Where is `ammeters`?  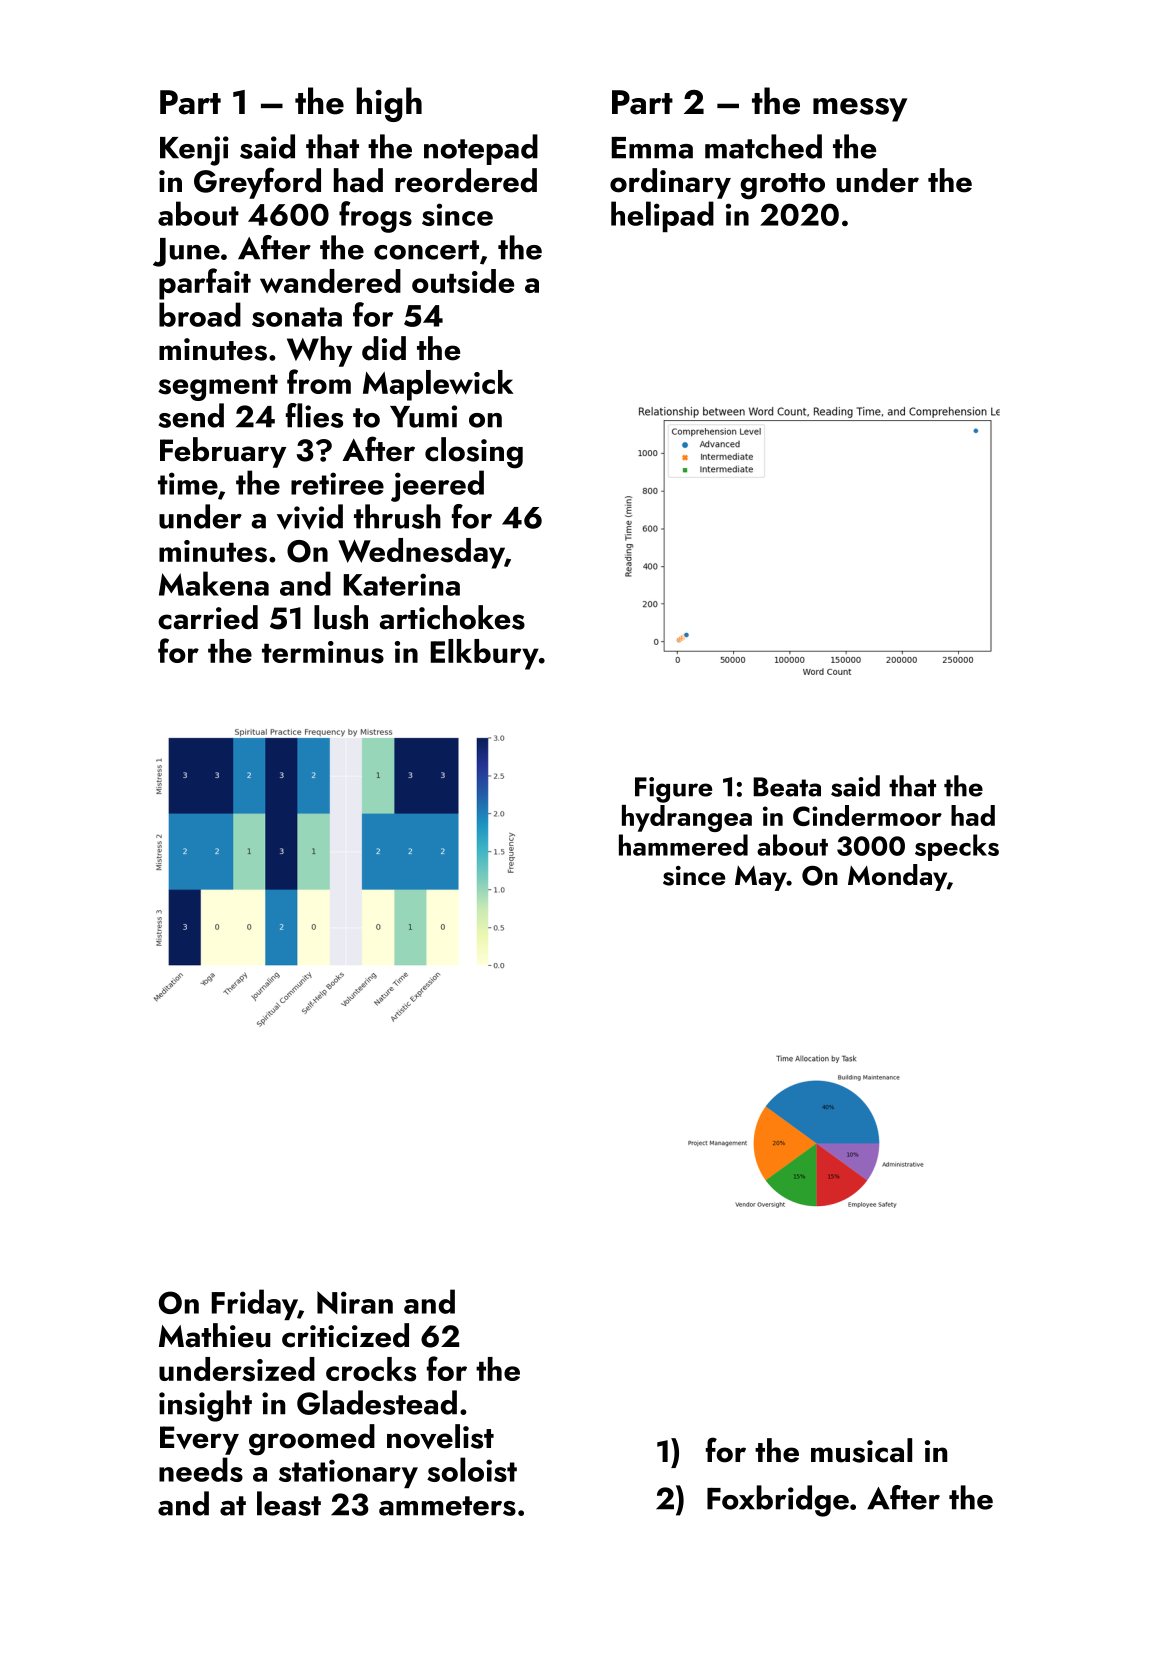
ammeters is located at coordinates (447, 1506).
